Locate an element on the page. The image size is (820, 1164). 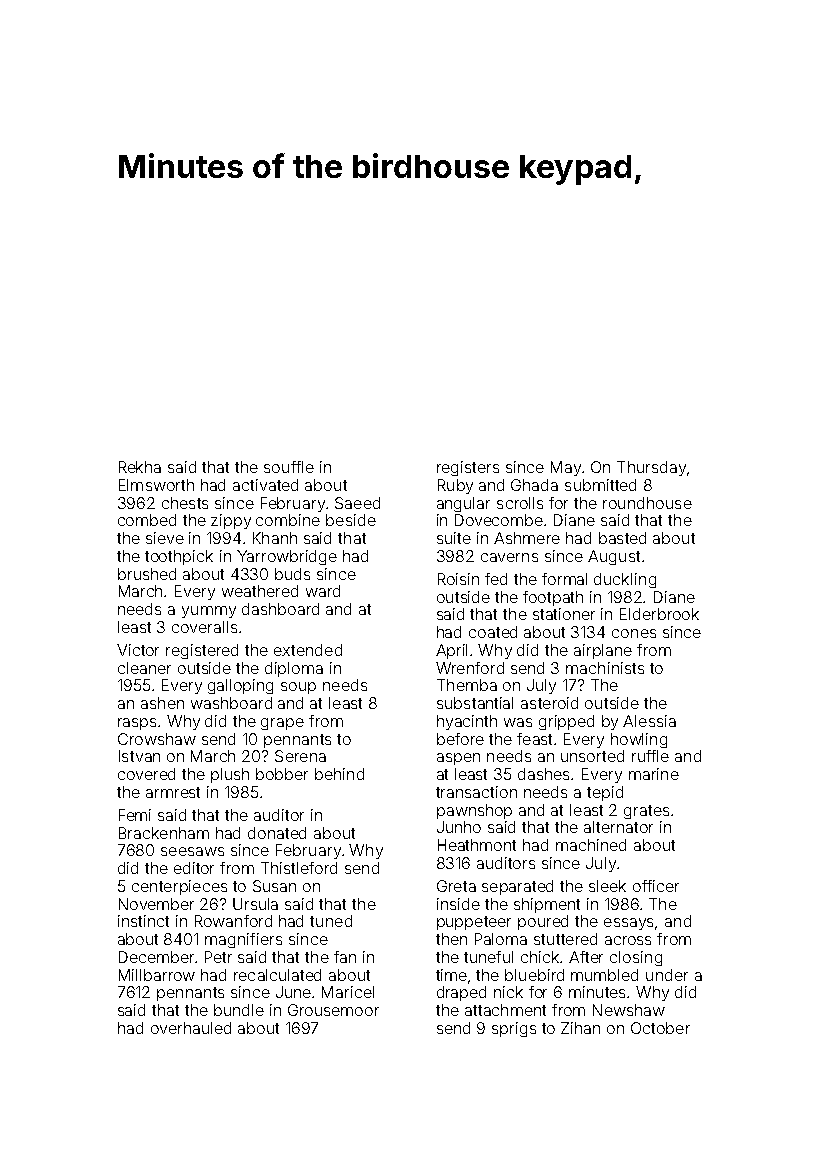
duckling is located at coordinates (625, 580).
